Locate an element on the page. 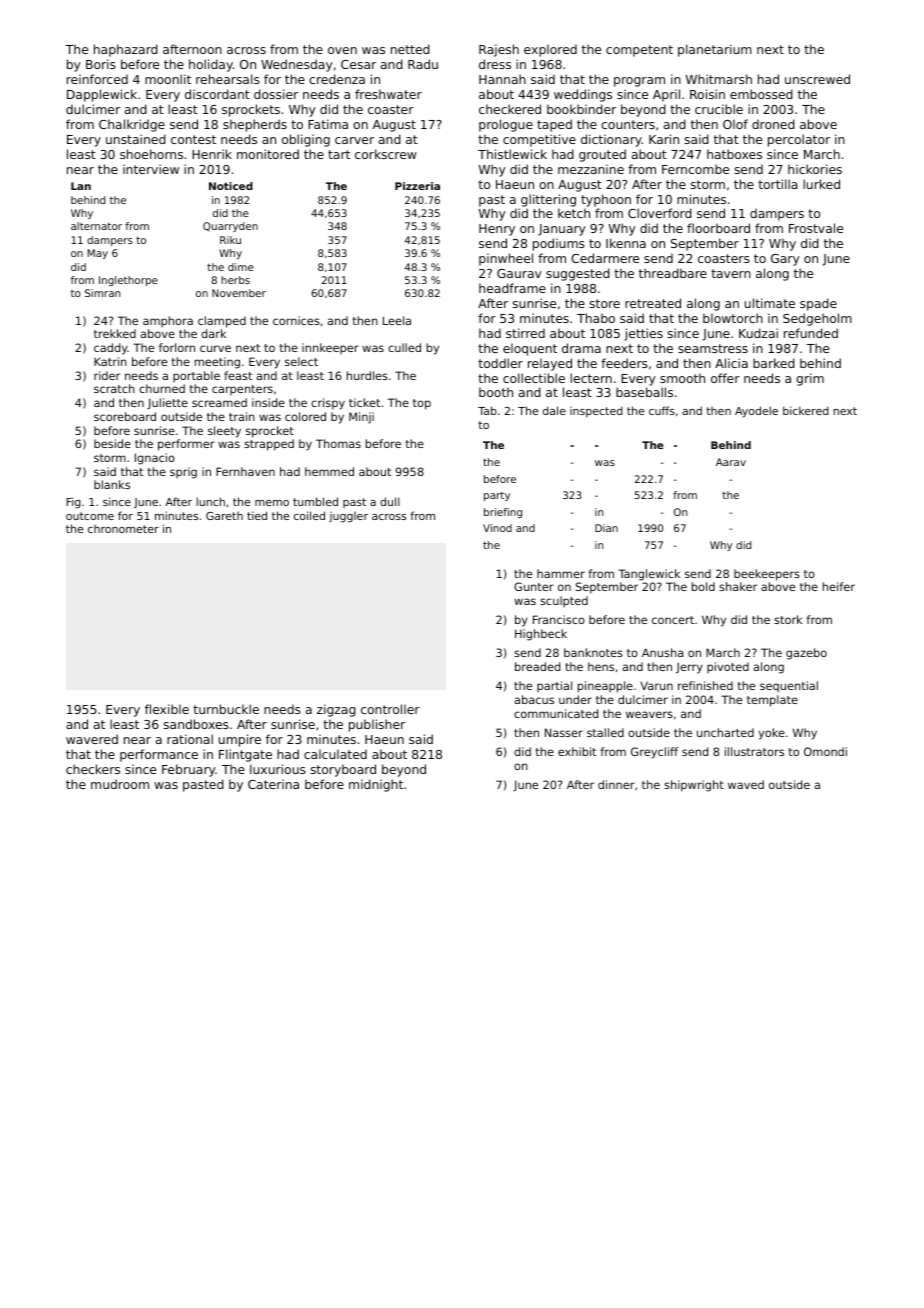  Rajesh is located at coordinates (499, 50).
